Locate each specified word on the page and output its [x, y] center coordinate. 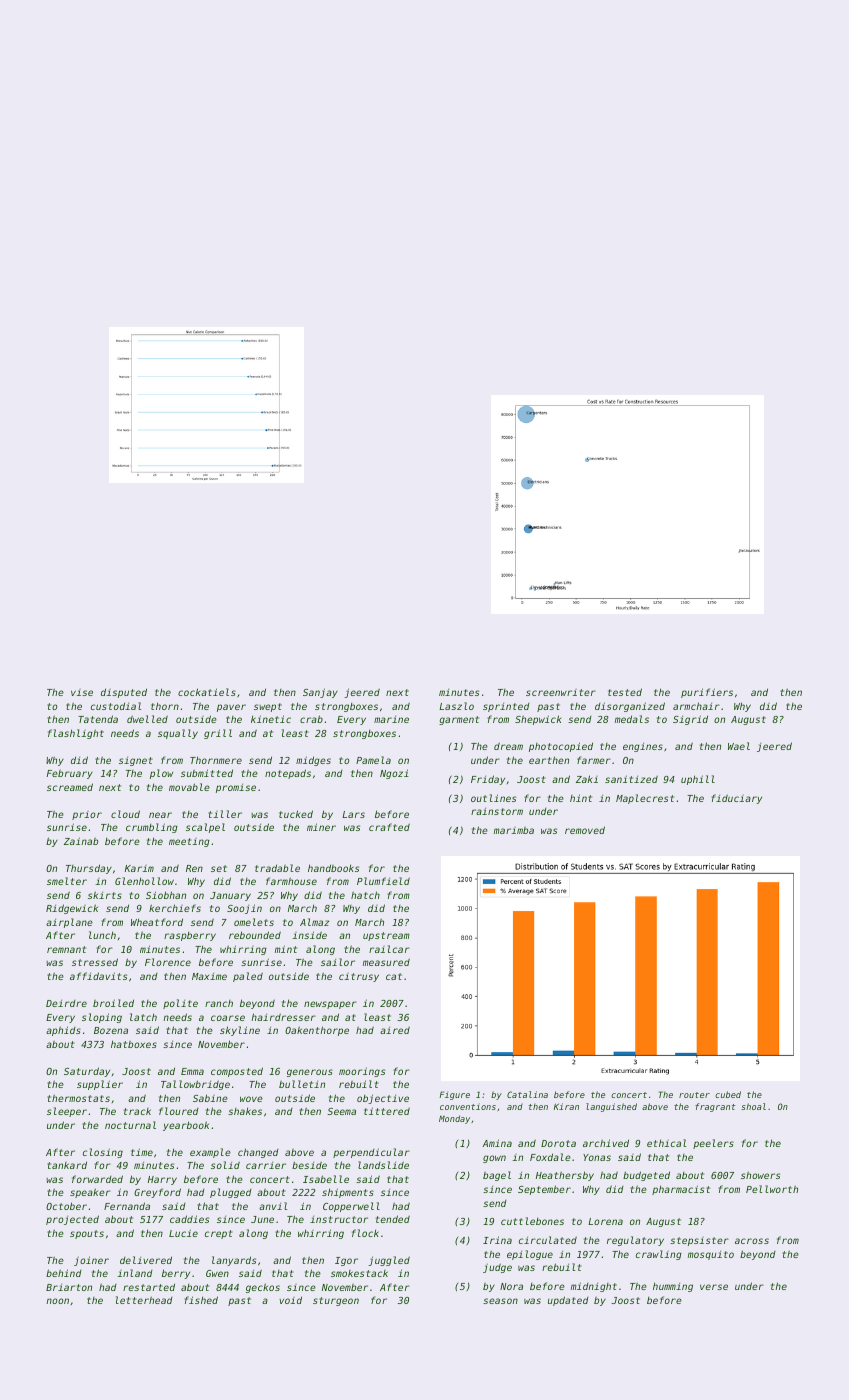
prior [87, 815]
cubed [728, 1094]
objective [383, 1099]
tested [625, 692]
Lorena [605, 1221]
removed [585, 830]
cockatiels [207, 692]
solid [225, 1165]
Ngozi [394, 774]
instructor [339, 1219]
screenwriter [561, 692]
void [290, 1300]
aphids [63, 1031]
